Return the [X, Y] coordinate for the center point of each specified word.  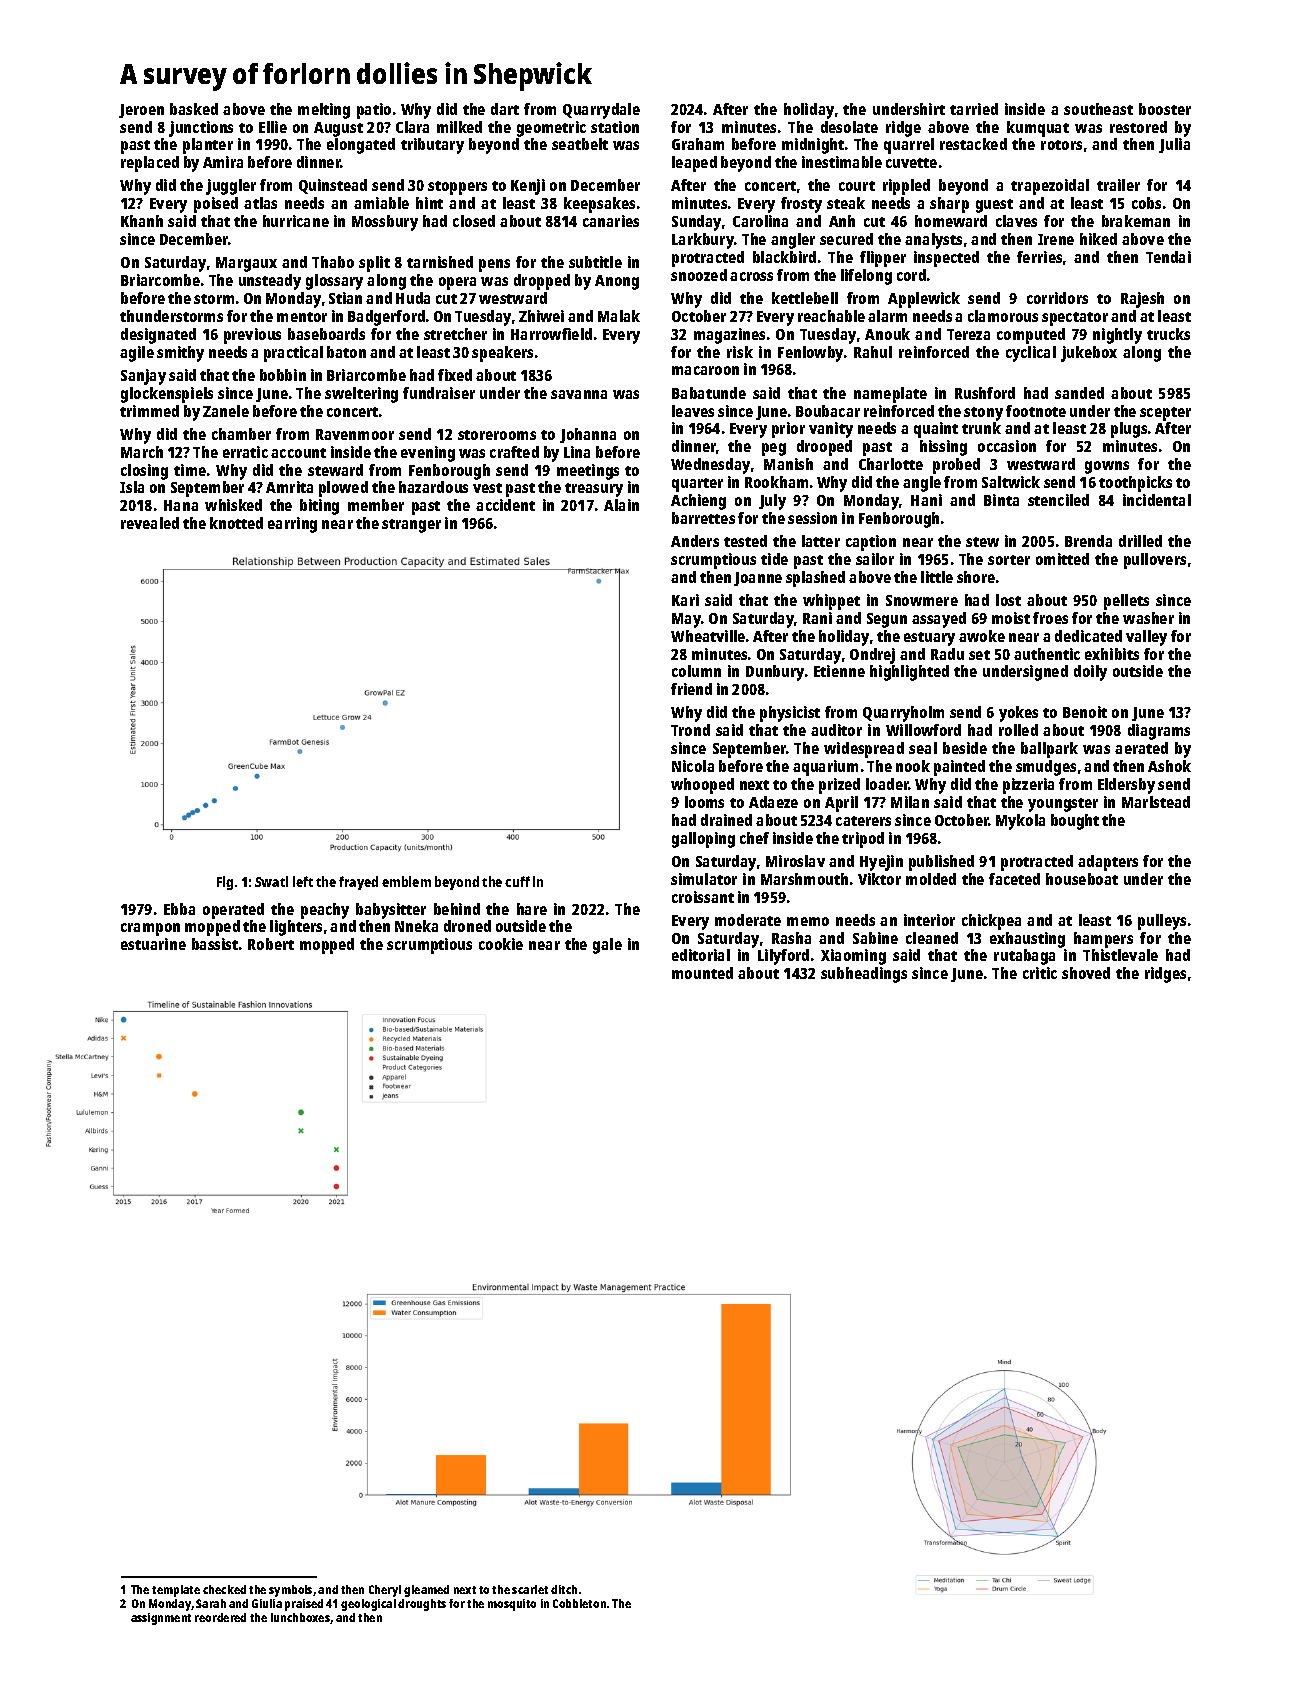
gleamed [426, 1591]
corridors [1057, 298]
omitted [1062, 559]
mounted [702, 973]
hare [532, 909]
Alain [621, 505]
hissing [943, 448]
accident [505, 505]
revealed [150, 523]
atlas [260, 203]
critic [1040, 973]
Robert [271, 944]
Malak [619, 316]
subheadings [864, 975]
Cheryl [385, 1591]
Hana [181, 505]
